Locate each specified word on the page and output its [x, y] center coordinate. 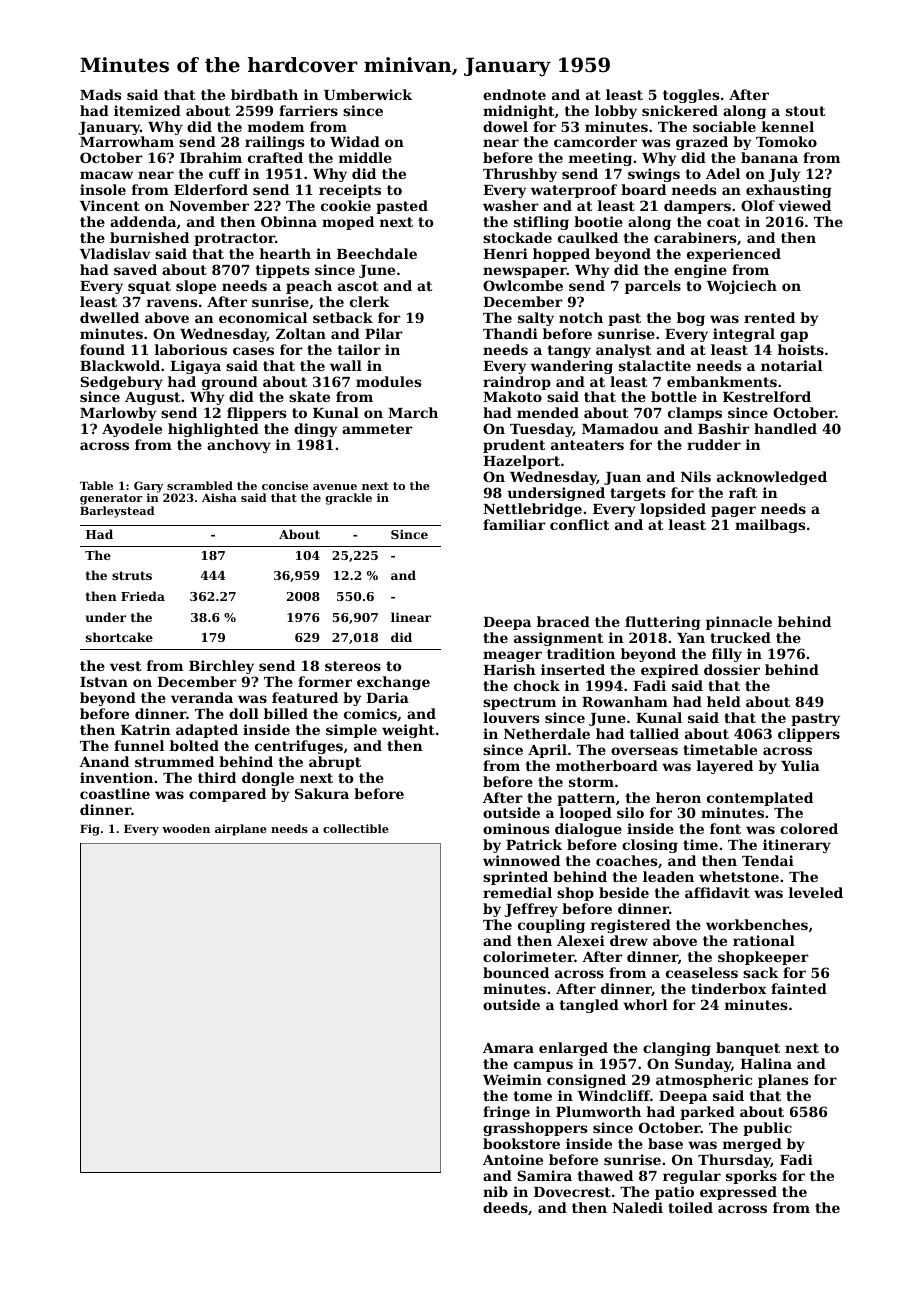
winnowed [521, 860]
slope [196, 287]
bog [691, 319]
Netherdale [547, 733]
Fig [90, 830]
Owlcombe [523, 285]
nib [495, 1191]
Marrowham [127, 141]
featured [305, 697]
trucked [740, 637]
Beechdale [377, 253]
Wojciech [742, 287]
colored [809, 828]
